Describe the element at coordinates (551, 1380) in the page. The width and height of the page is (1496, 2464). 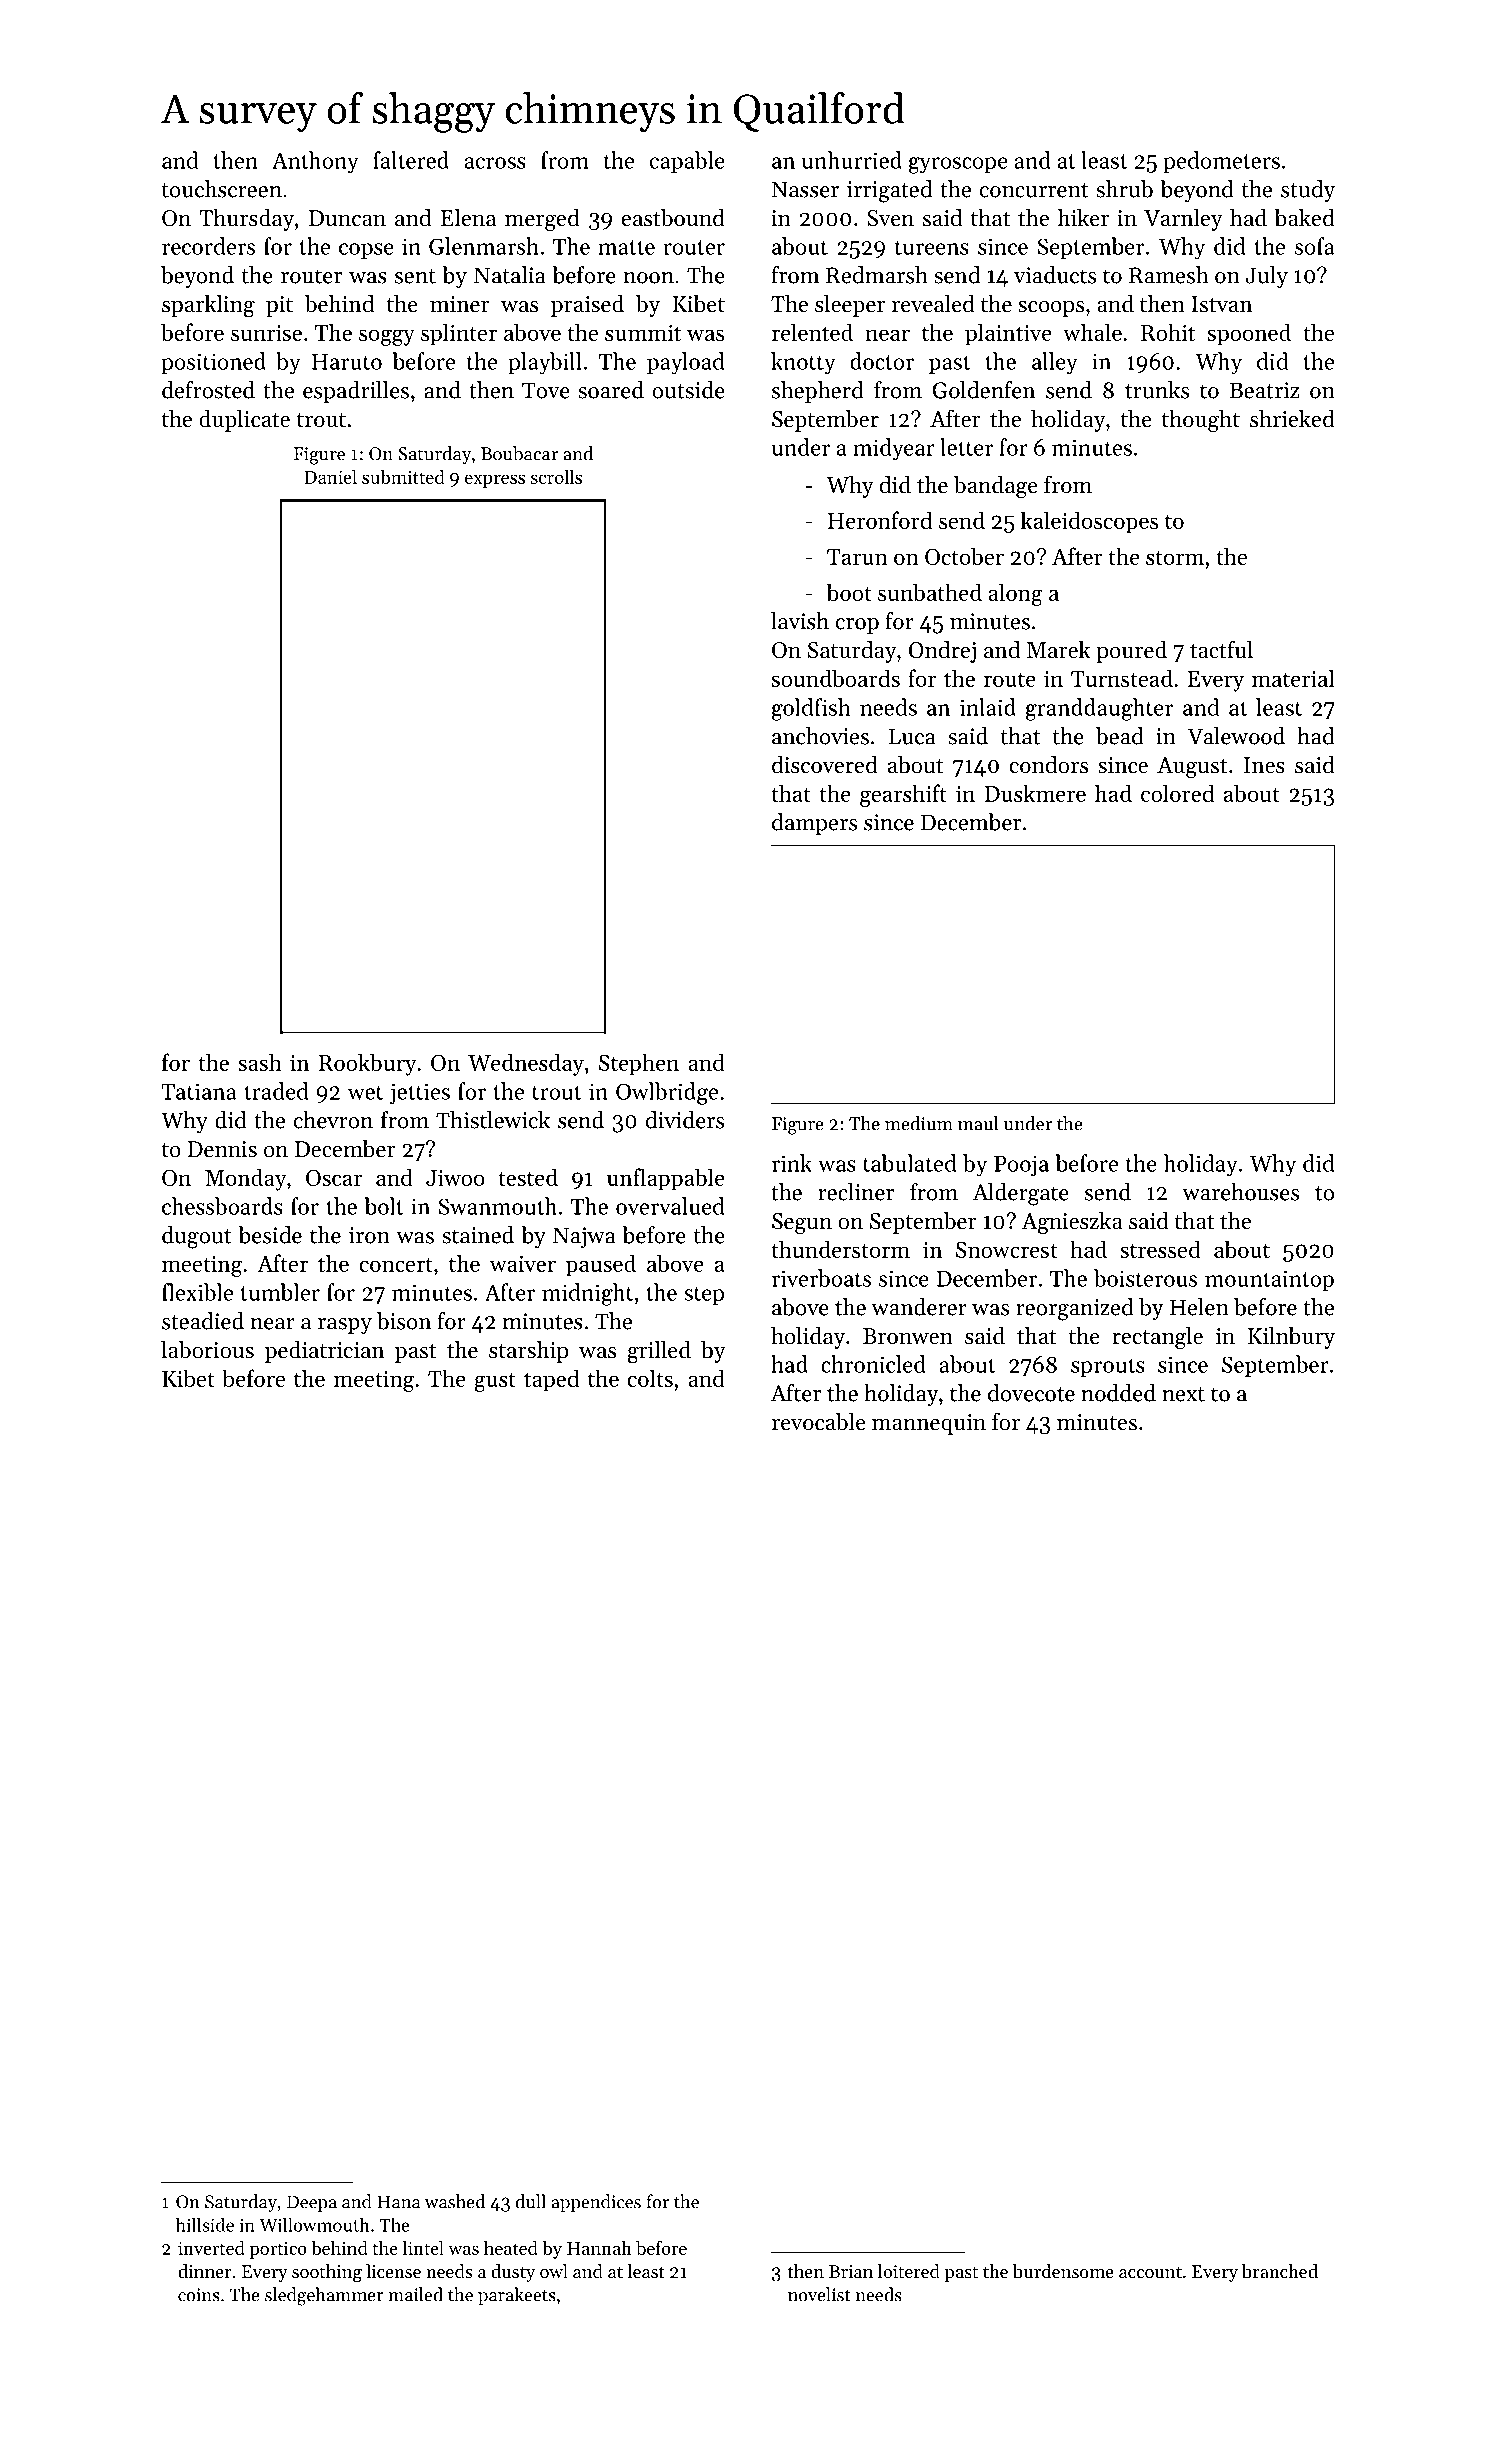
I see `taped` at that location.
